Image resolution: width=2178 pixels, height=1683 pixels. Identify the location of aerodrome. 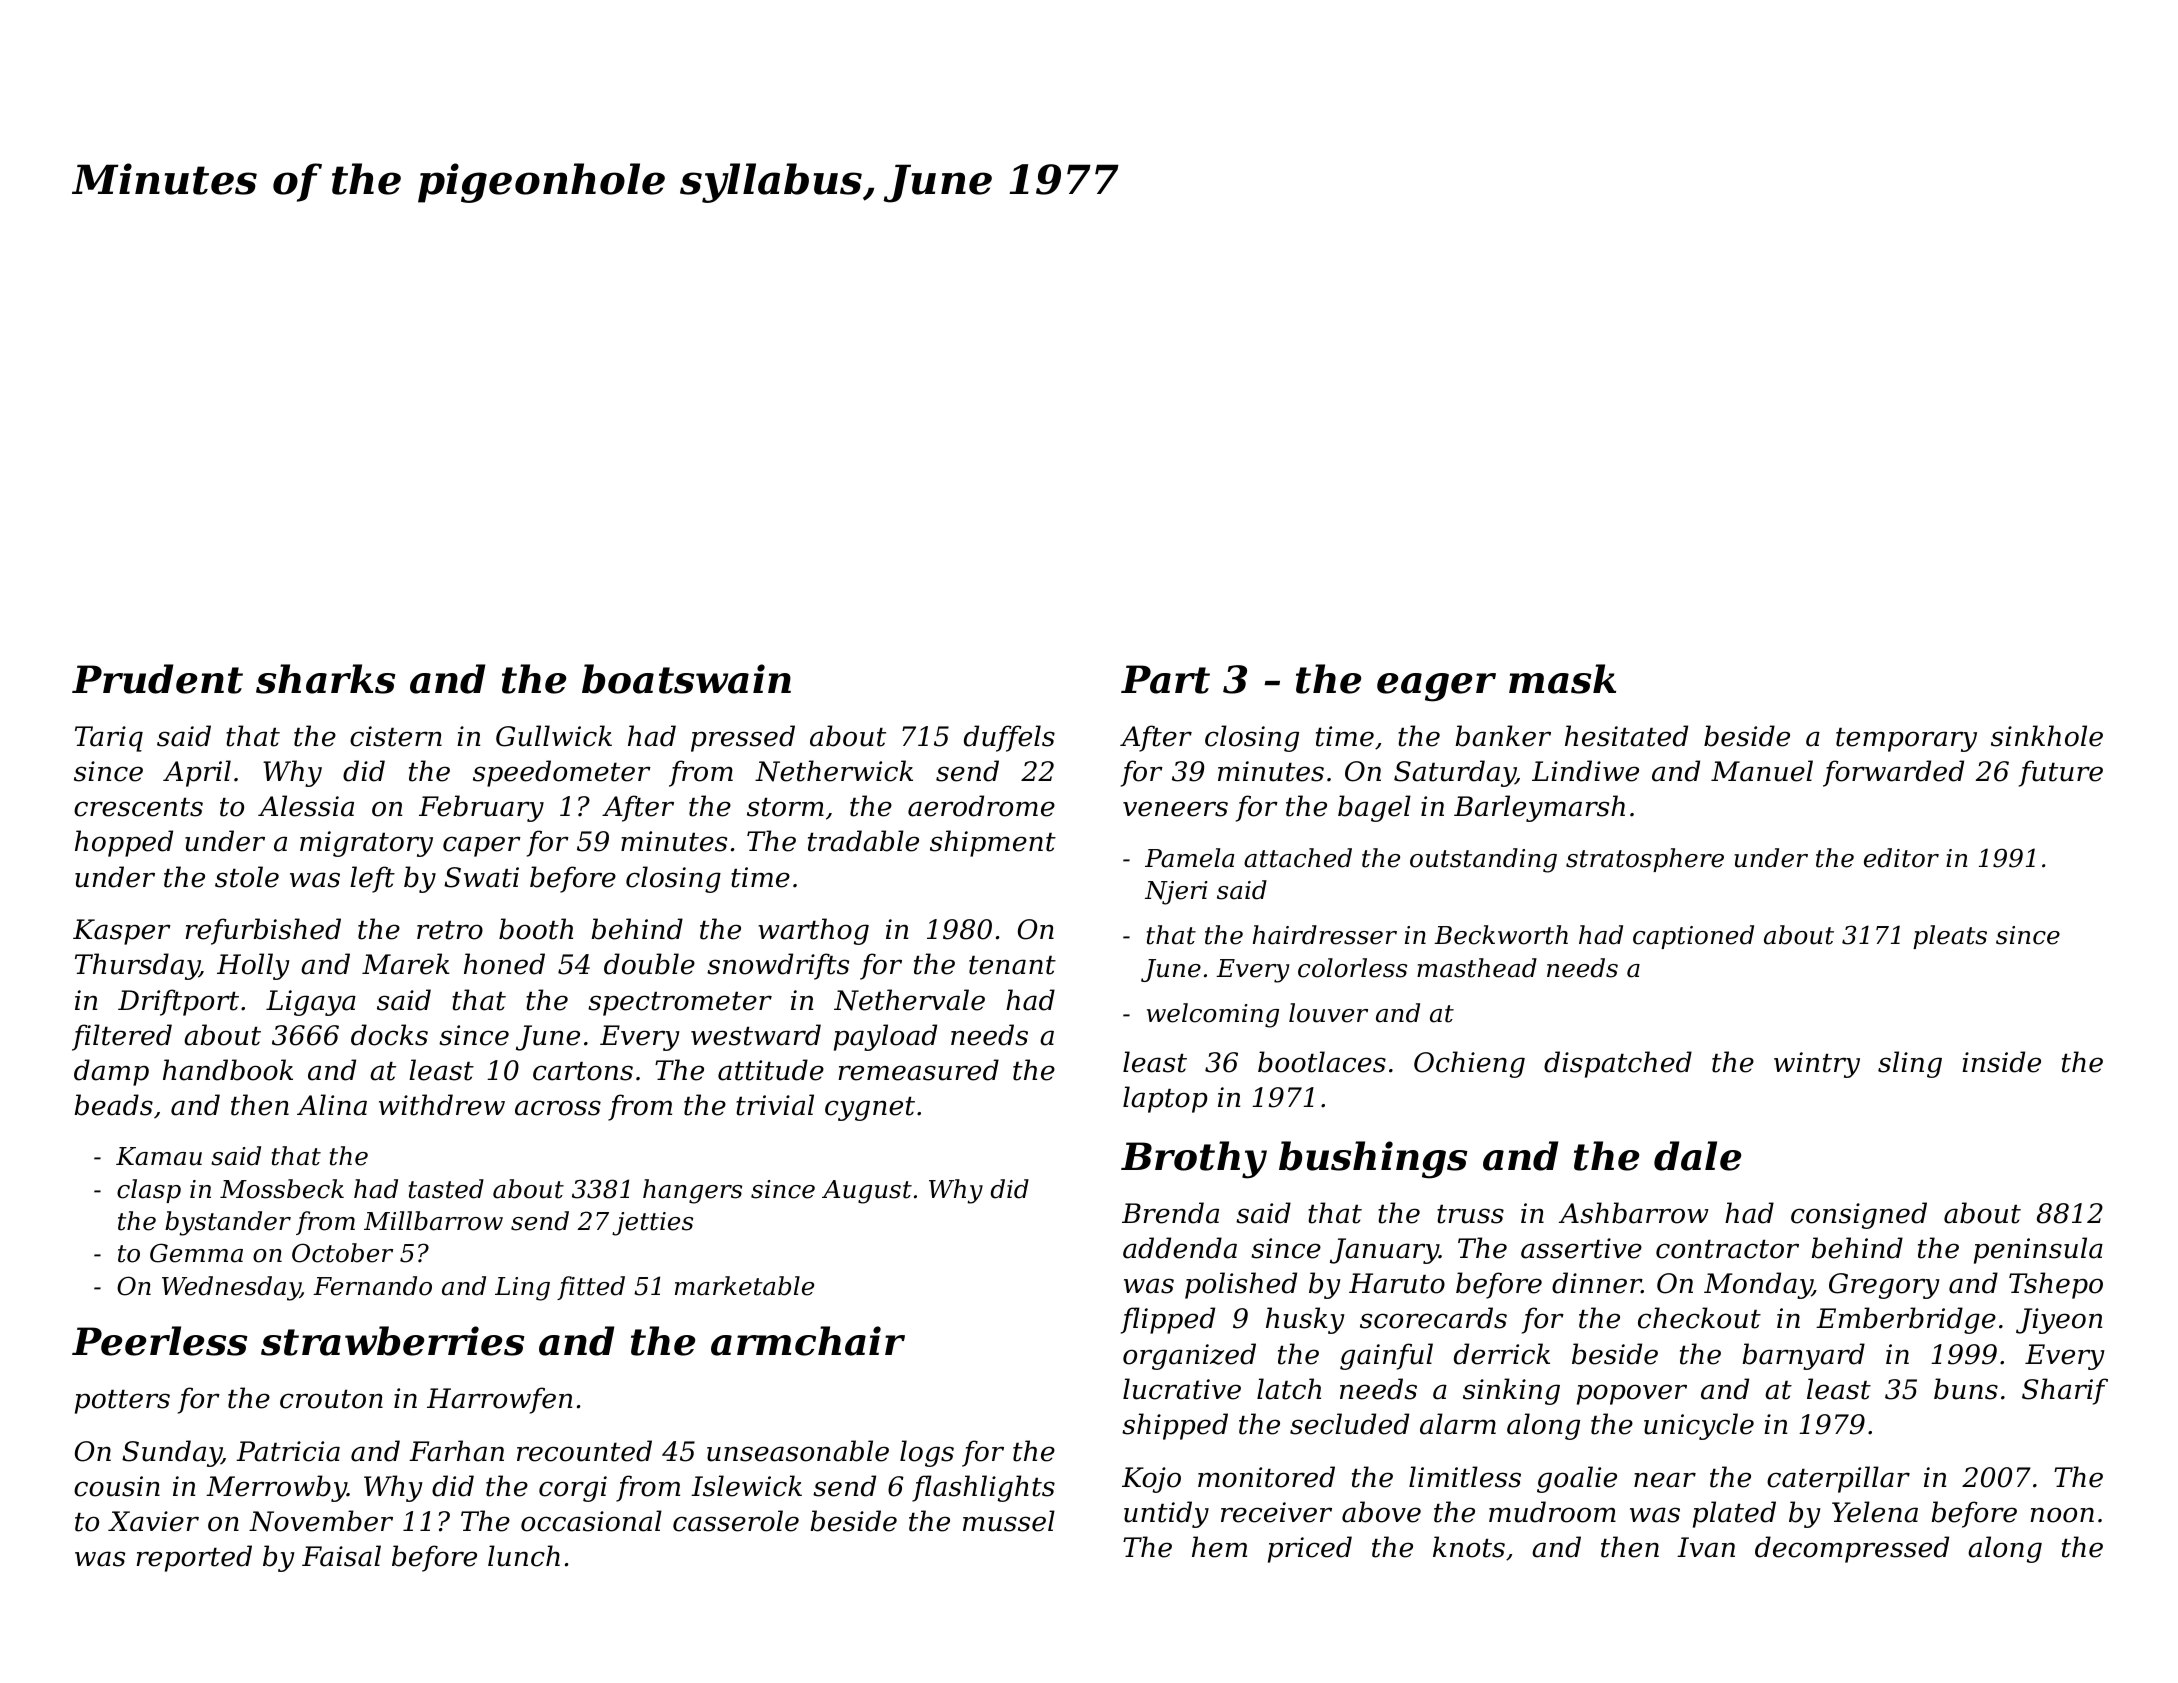
(981, 806).
